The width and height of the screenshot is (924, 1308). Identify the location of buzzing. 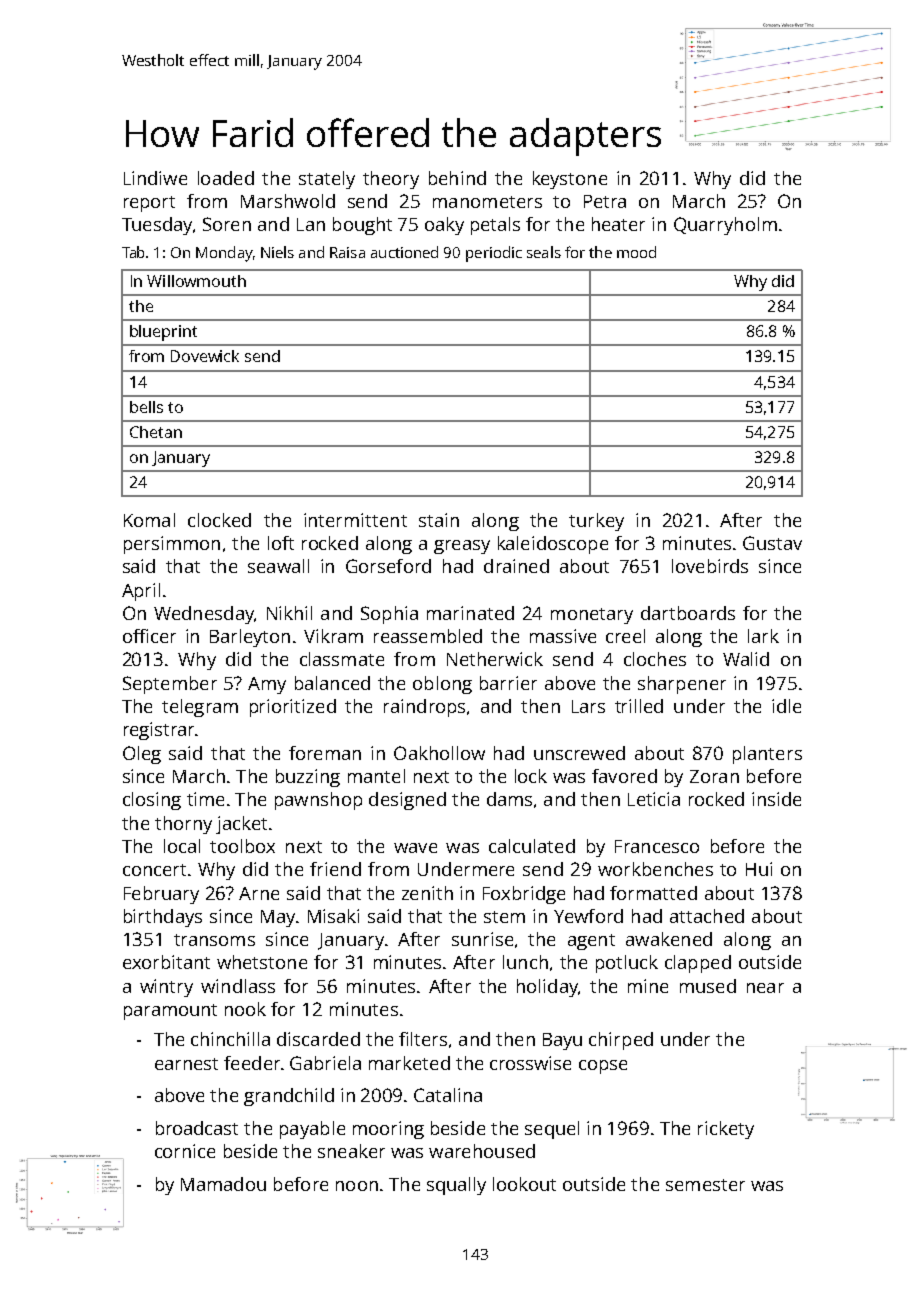
(308, 778).
